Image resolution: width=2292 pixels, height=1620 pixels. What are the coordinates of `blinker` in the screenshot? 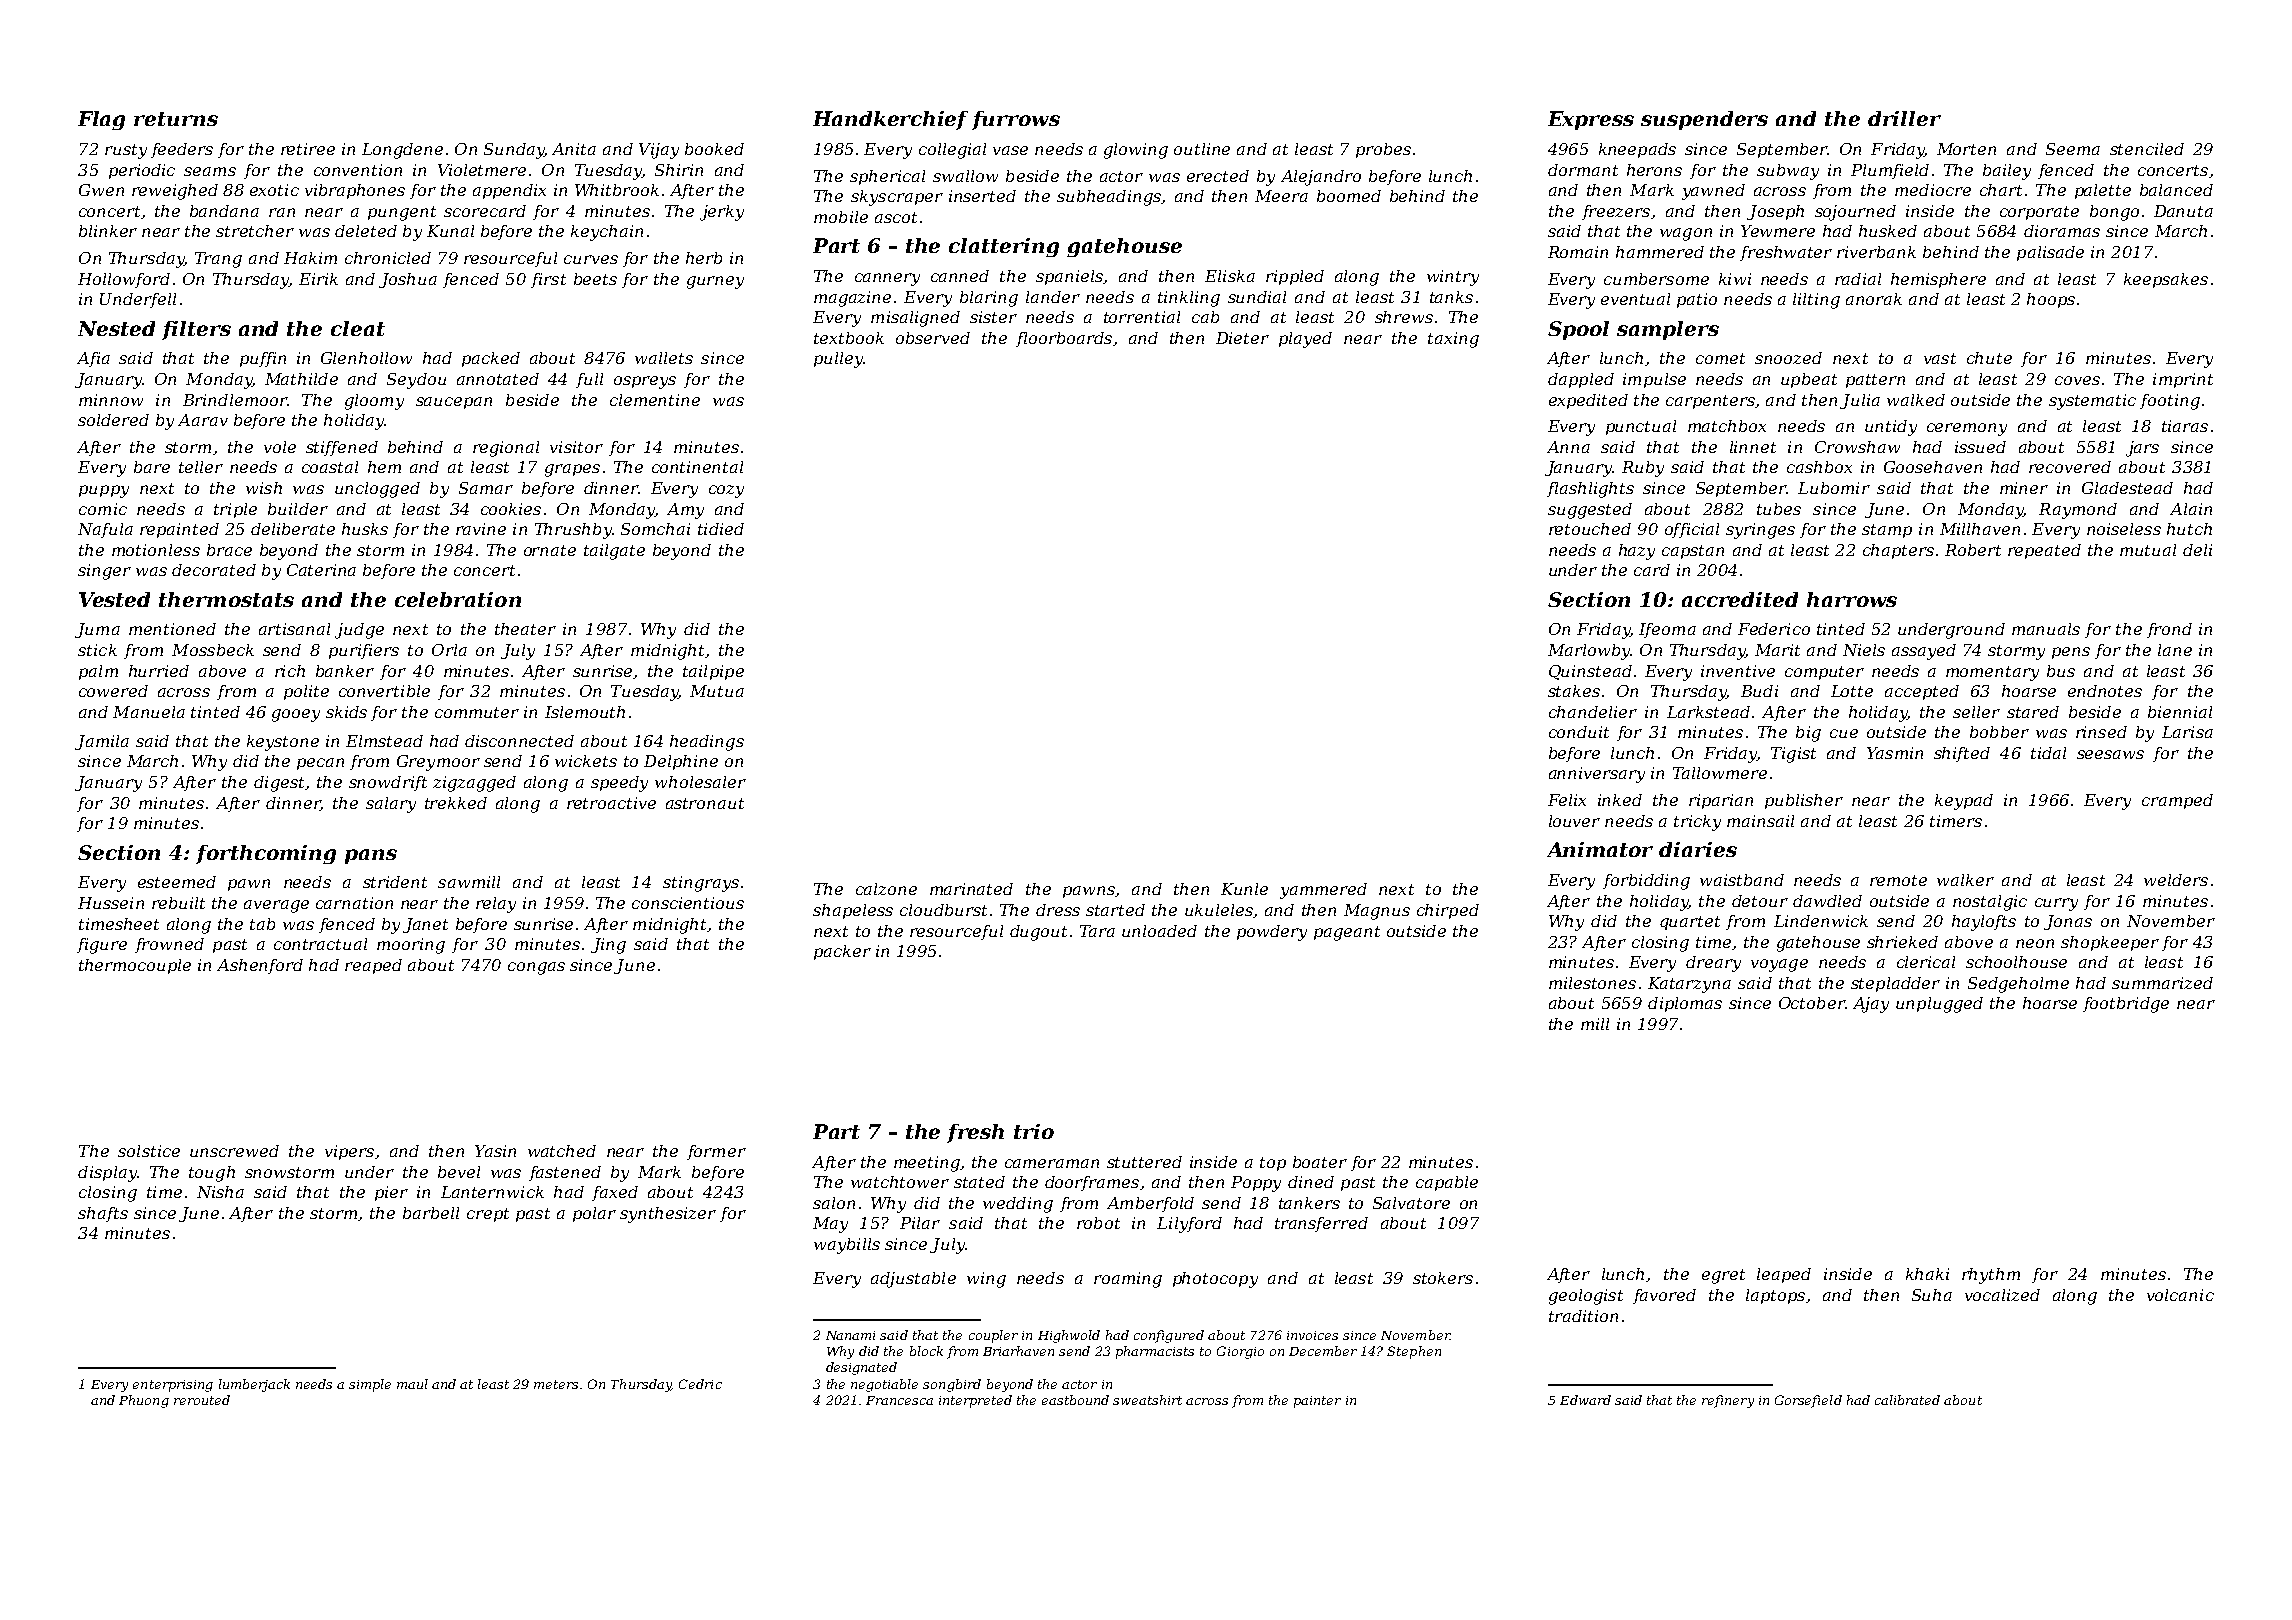 It's located at (108, 231).
